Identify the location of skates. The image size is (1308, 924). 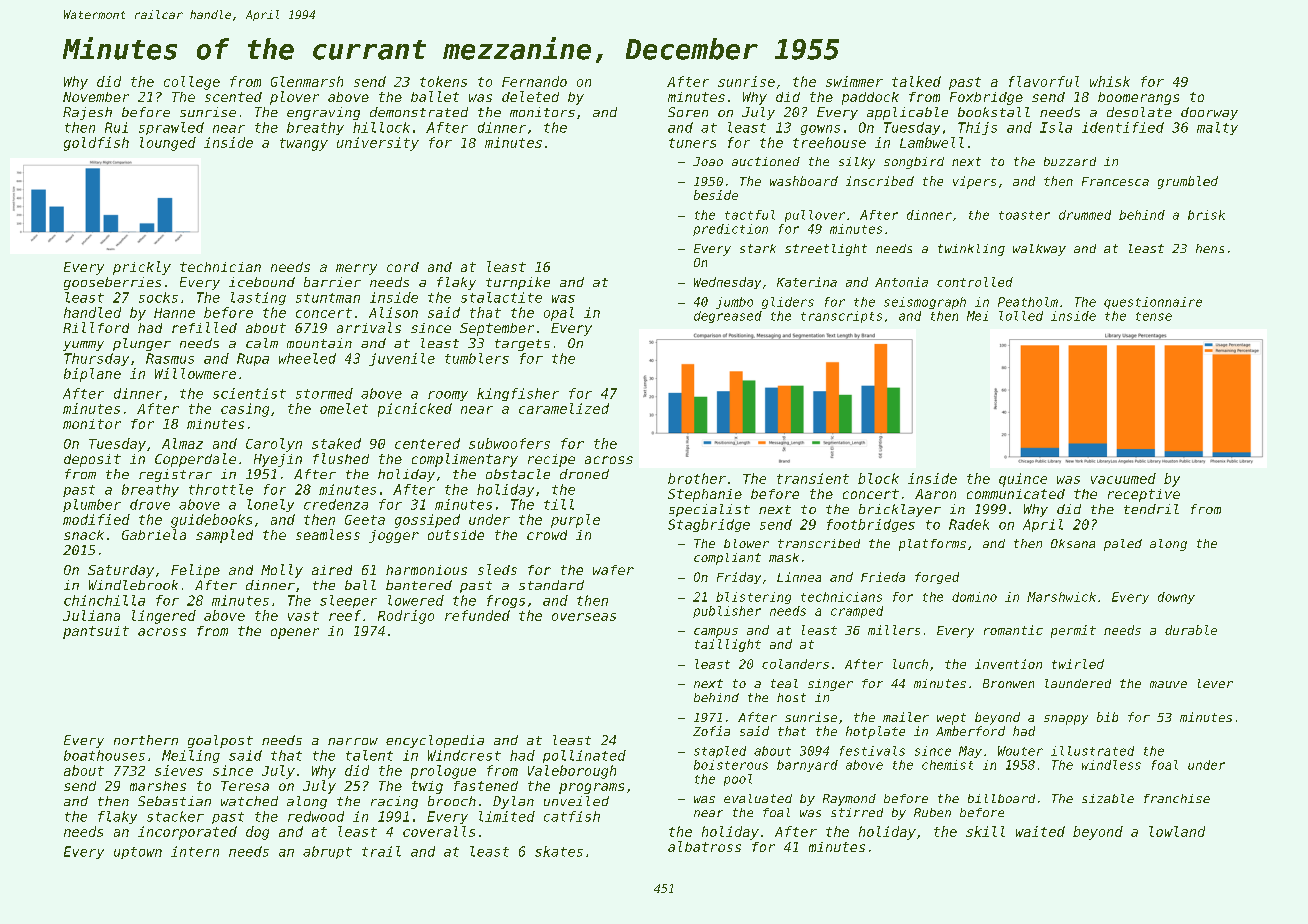
(559, 851).
